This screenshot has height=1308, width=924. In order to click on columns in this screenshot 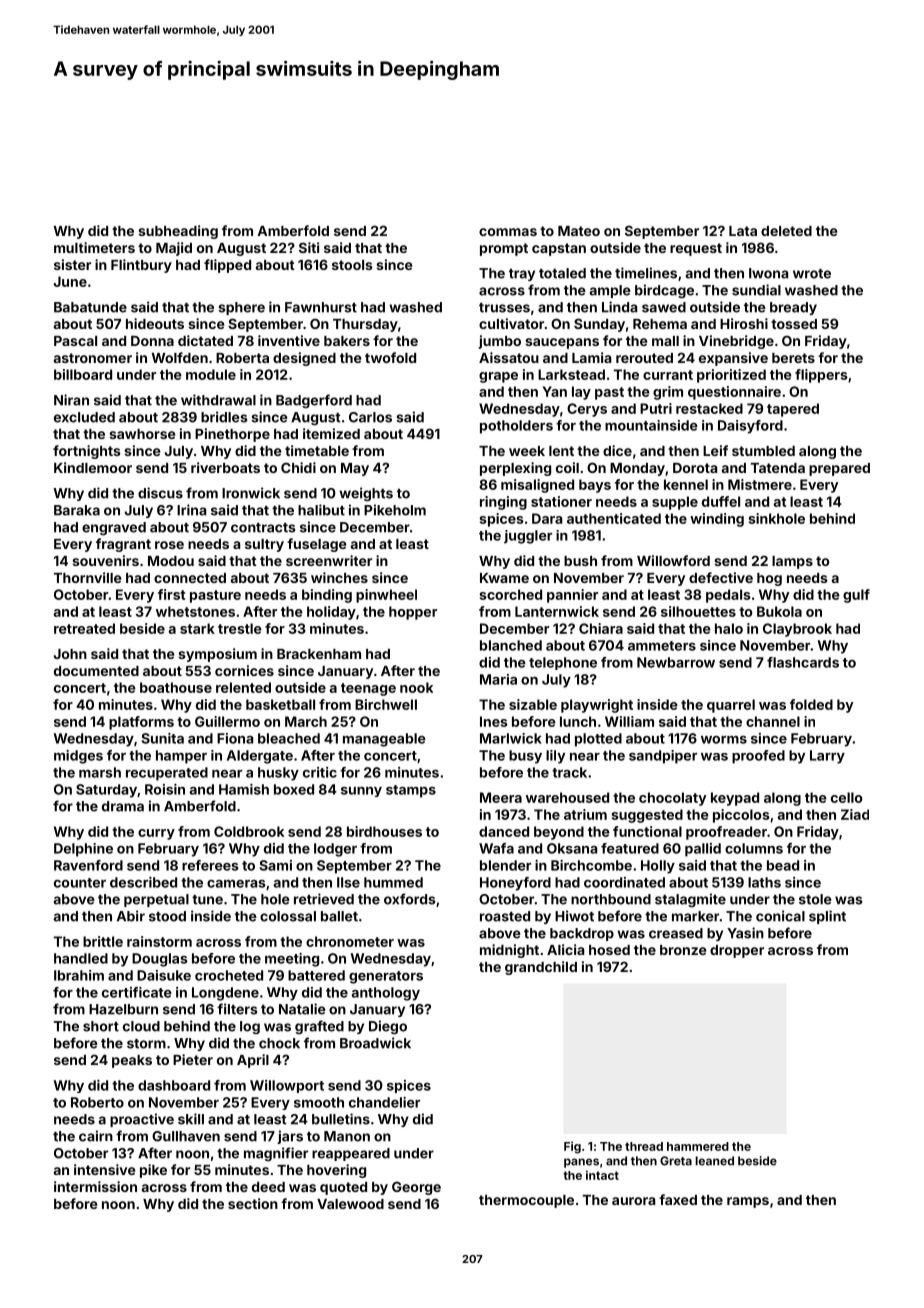, I will do `click(754, 848)`.
